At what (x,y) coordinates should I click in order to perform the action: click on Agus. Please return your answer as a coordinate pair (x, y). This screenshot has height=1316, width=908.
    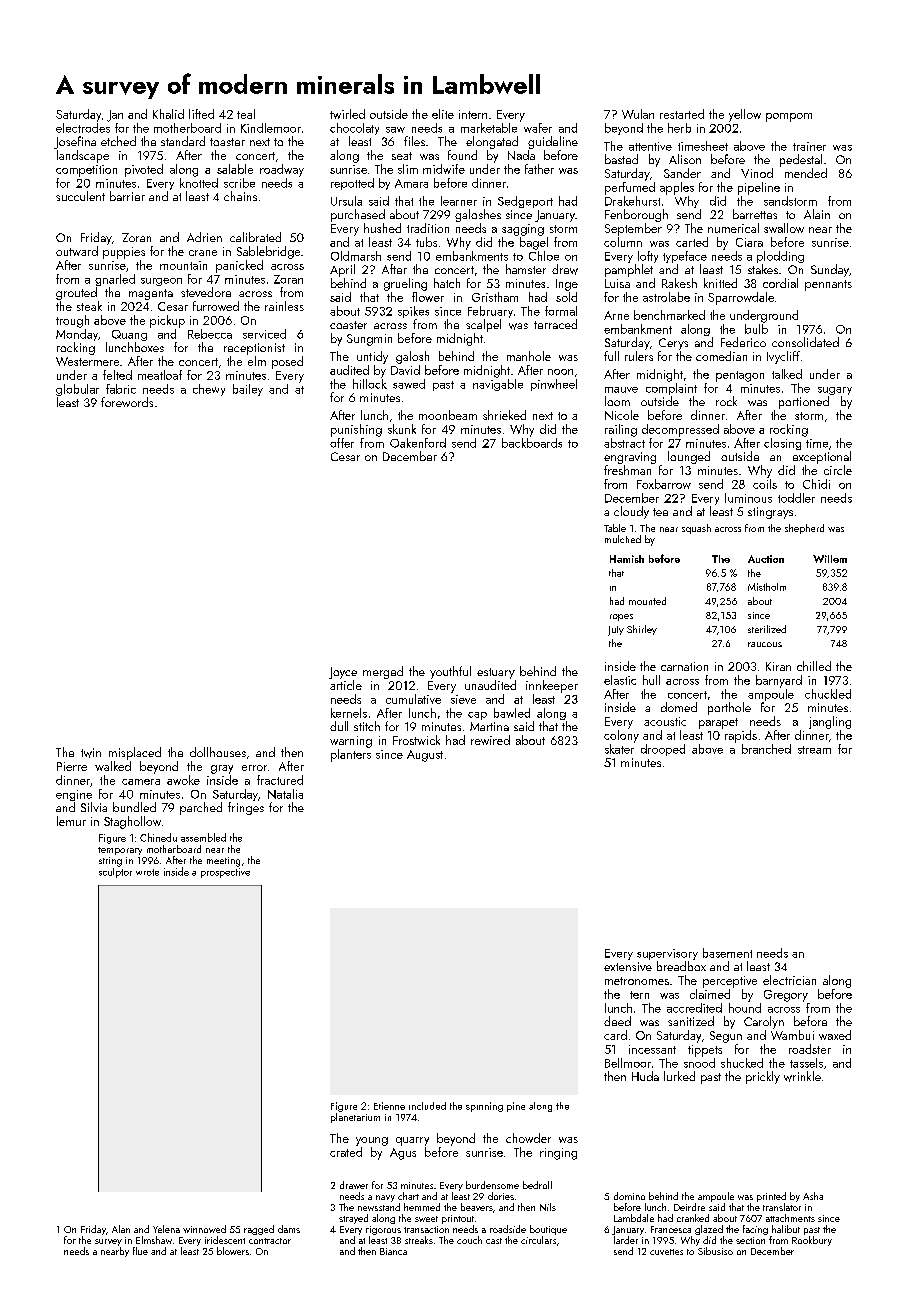
    Looking at the image, I should click on (403, 1154).
